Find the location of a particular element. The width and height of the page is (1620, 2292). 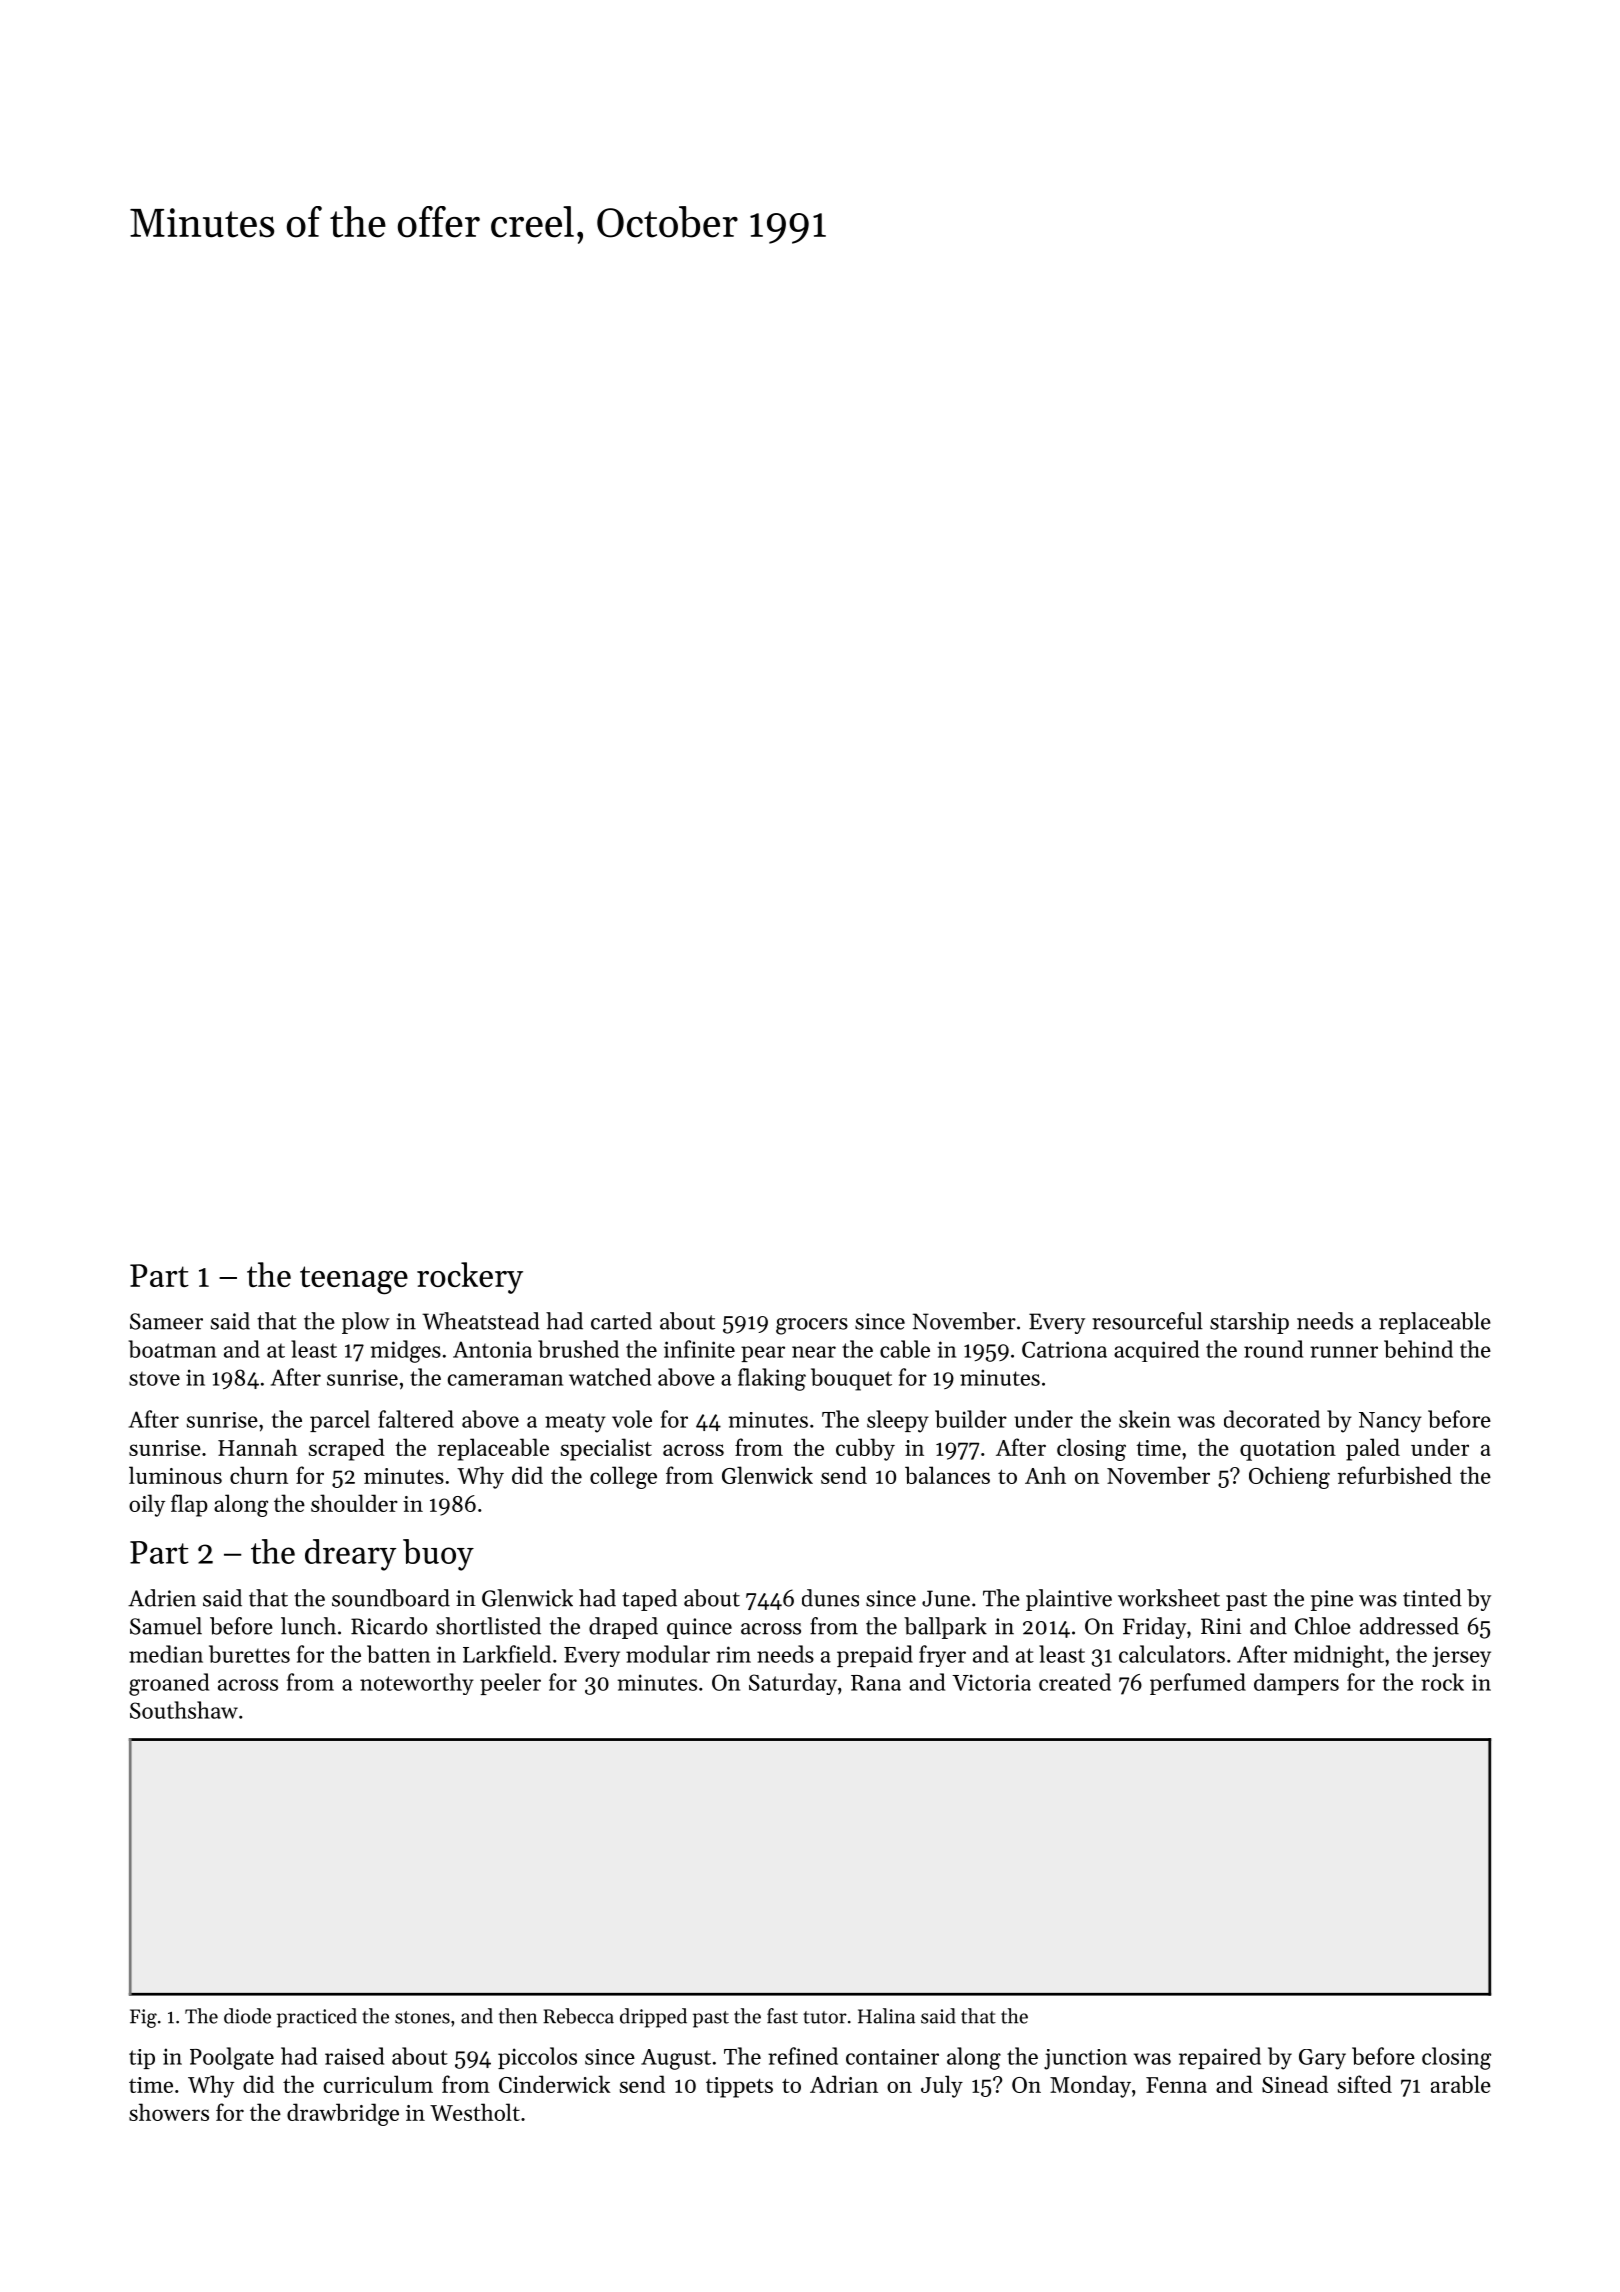

cubby is located at coordinates (865, 1449).
